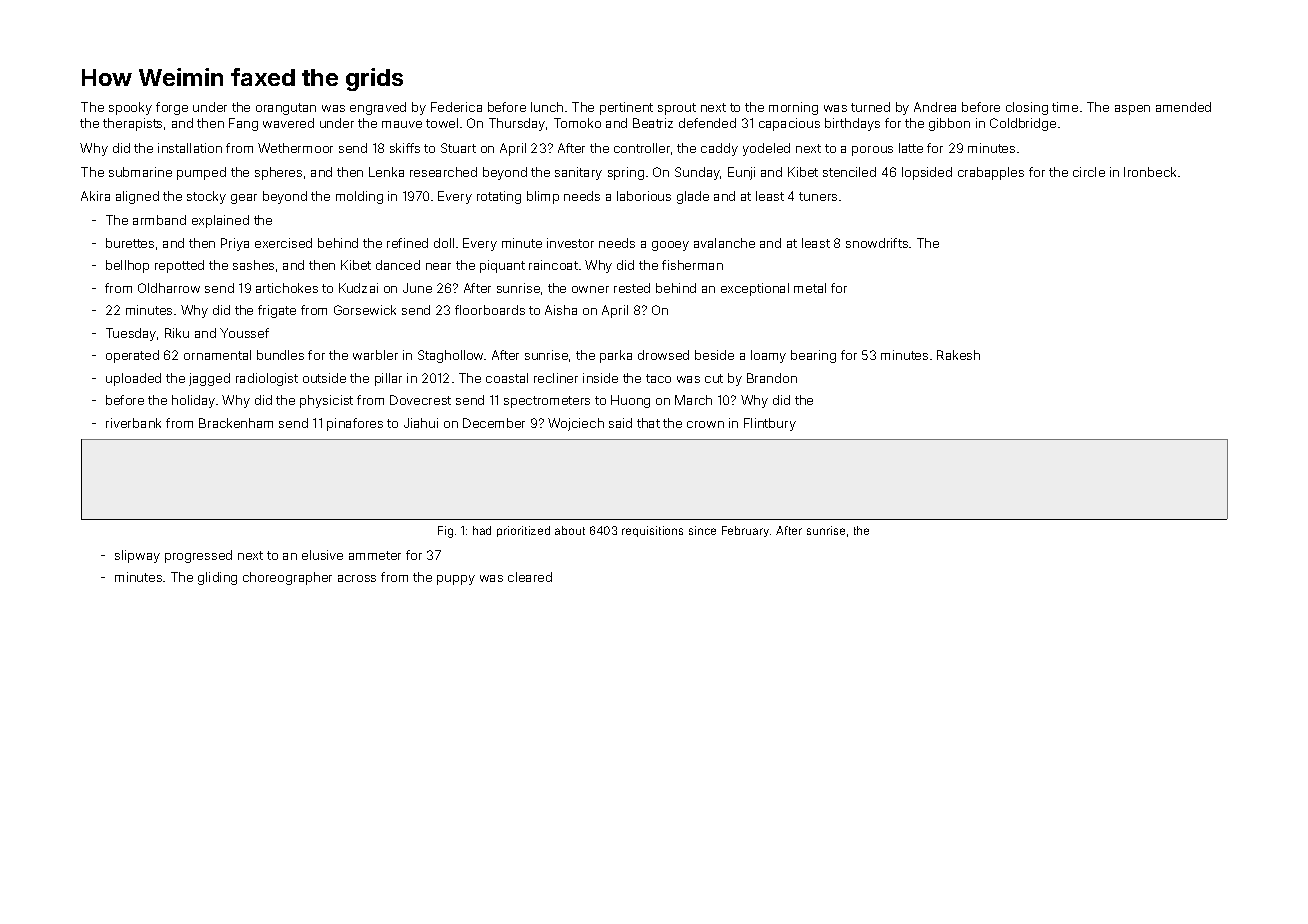 The image size is (1308, 924). What do you see at coordinates (137, 556) in the page?
I see `slipway` at bounding box center [137, 556].
